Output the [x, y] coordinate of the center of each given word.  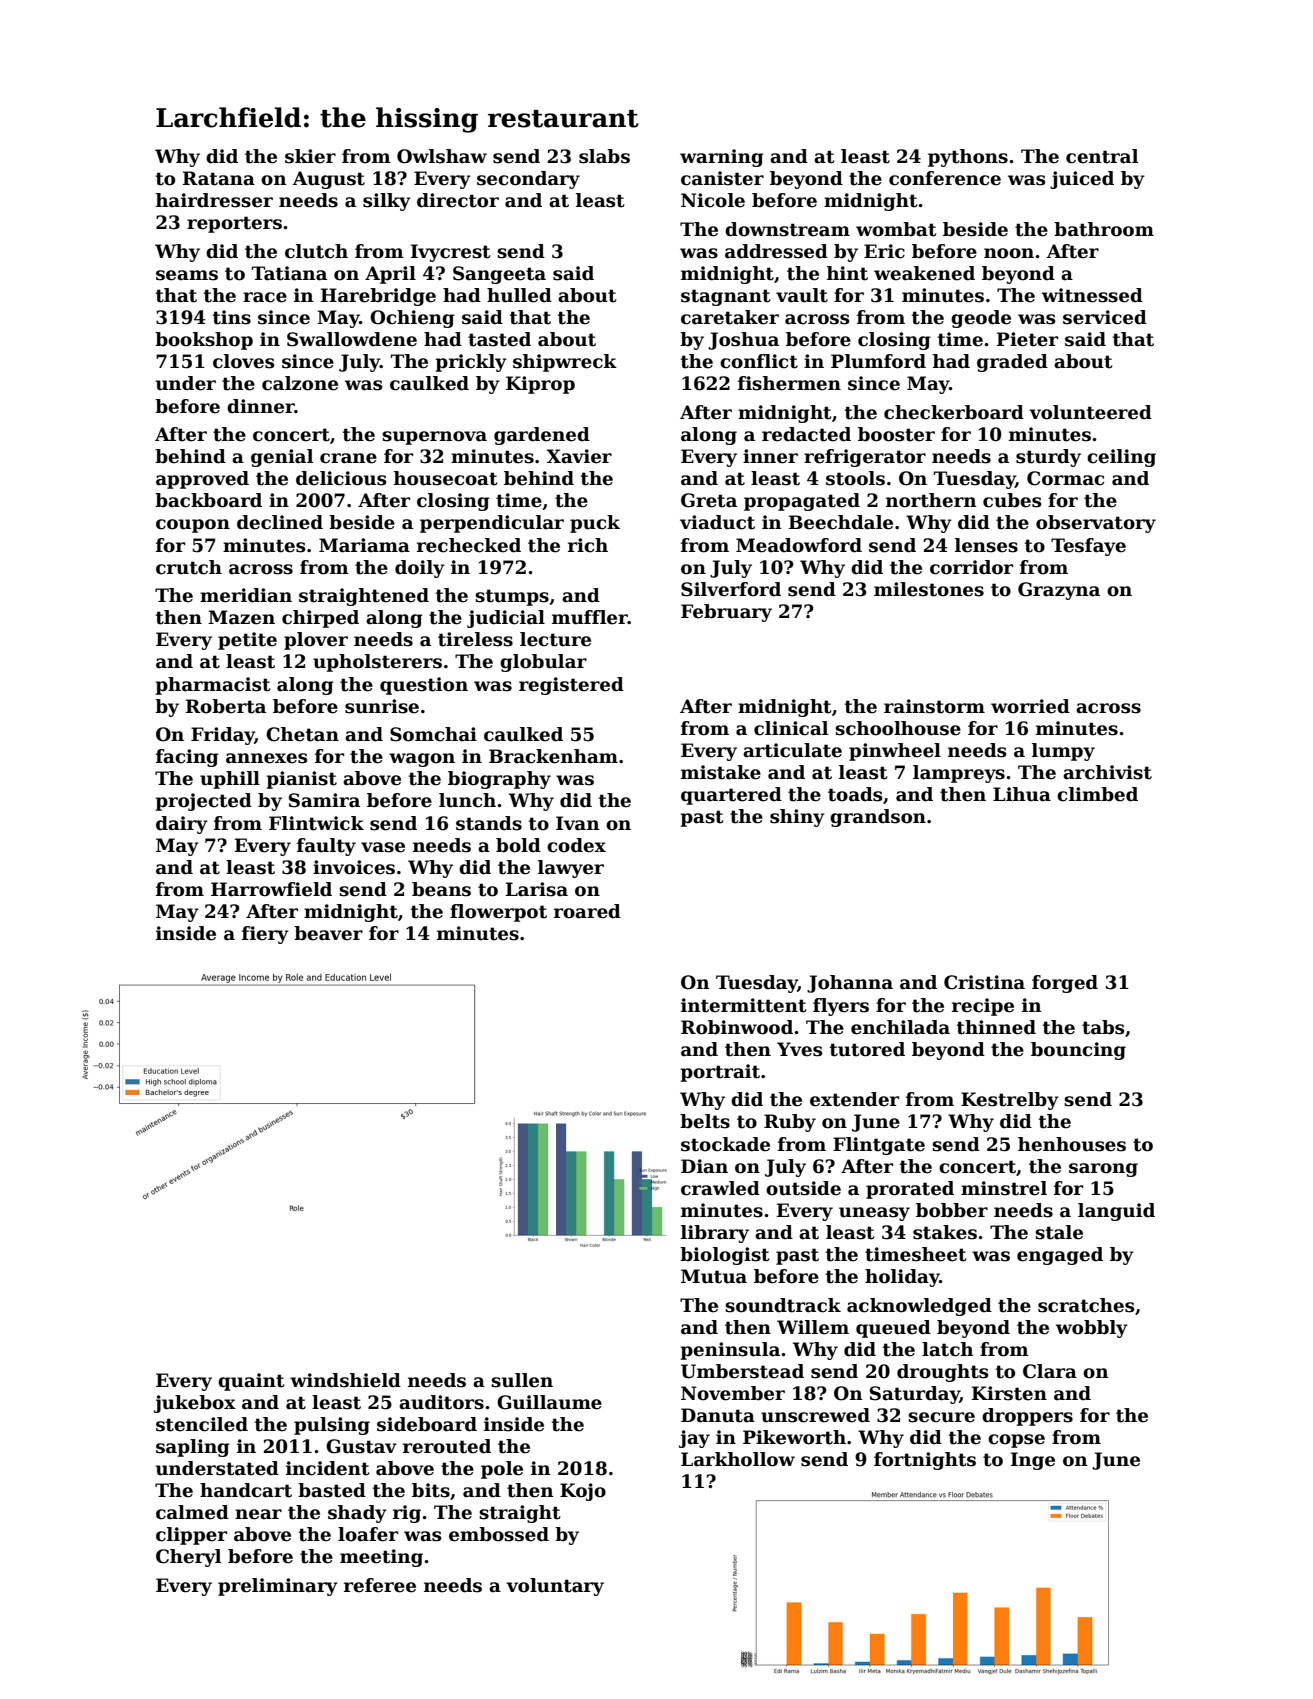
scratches [1086, 1305]
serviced [1105, 317]
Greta [709, 500]
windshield [345, 1380]
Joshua [743, 341]
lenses [986, 545]
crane [348, 458]
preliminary [278, 1587]
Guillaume [549, 1402]
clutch [316, 251]
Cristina [984, 982]
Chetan [302, 734]
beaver [328, 933]
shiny [797, 818]
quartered [731, 796]
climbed [1097, 794]
